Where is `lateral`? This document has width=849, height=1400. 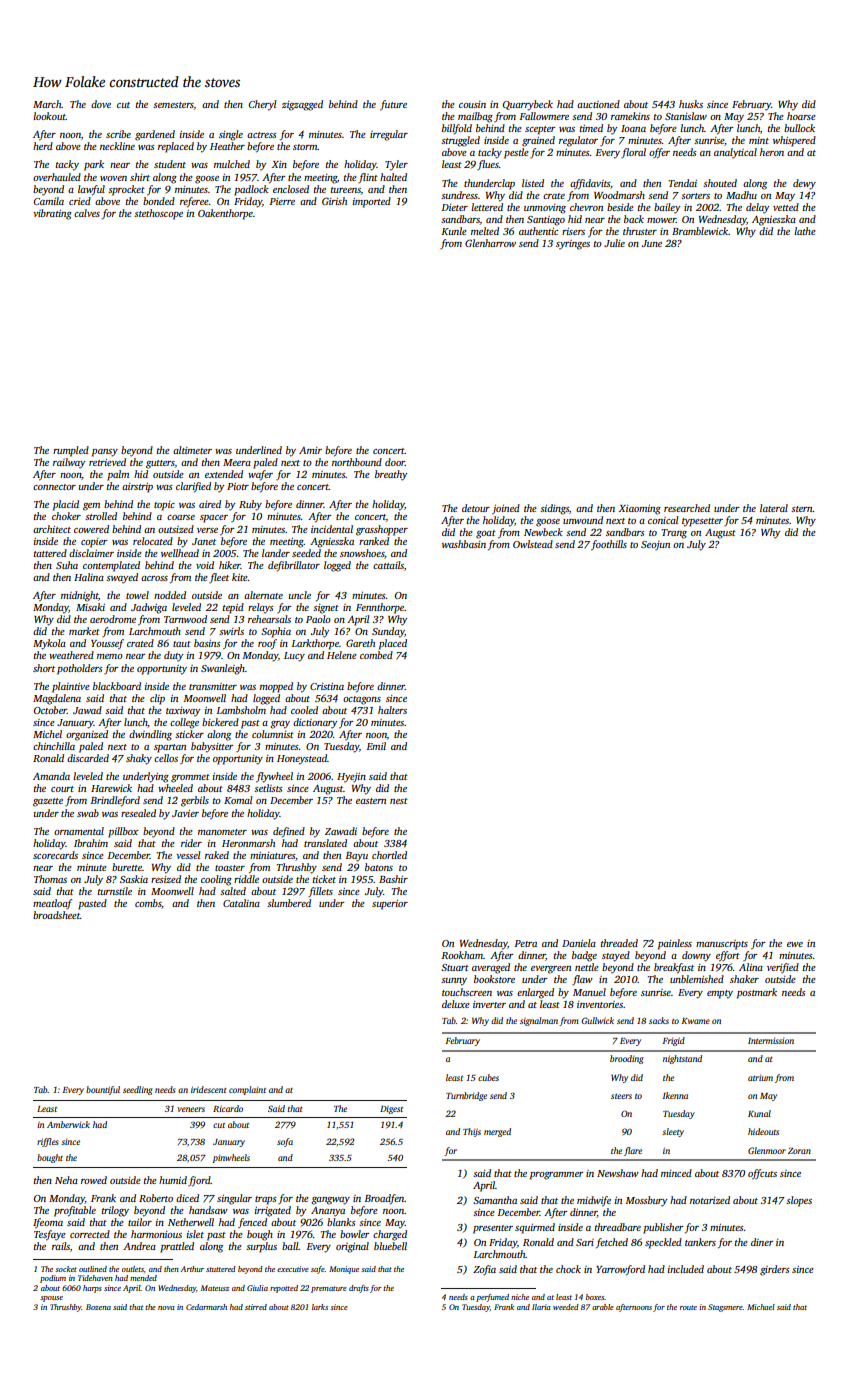
lateral is located at coordinates (774, 508).
